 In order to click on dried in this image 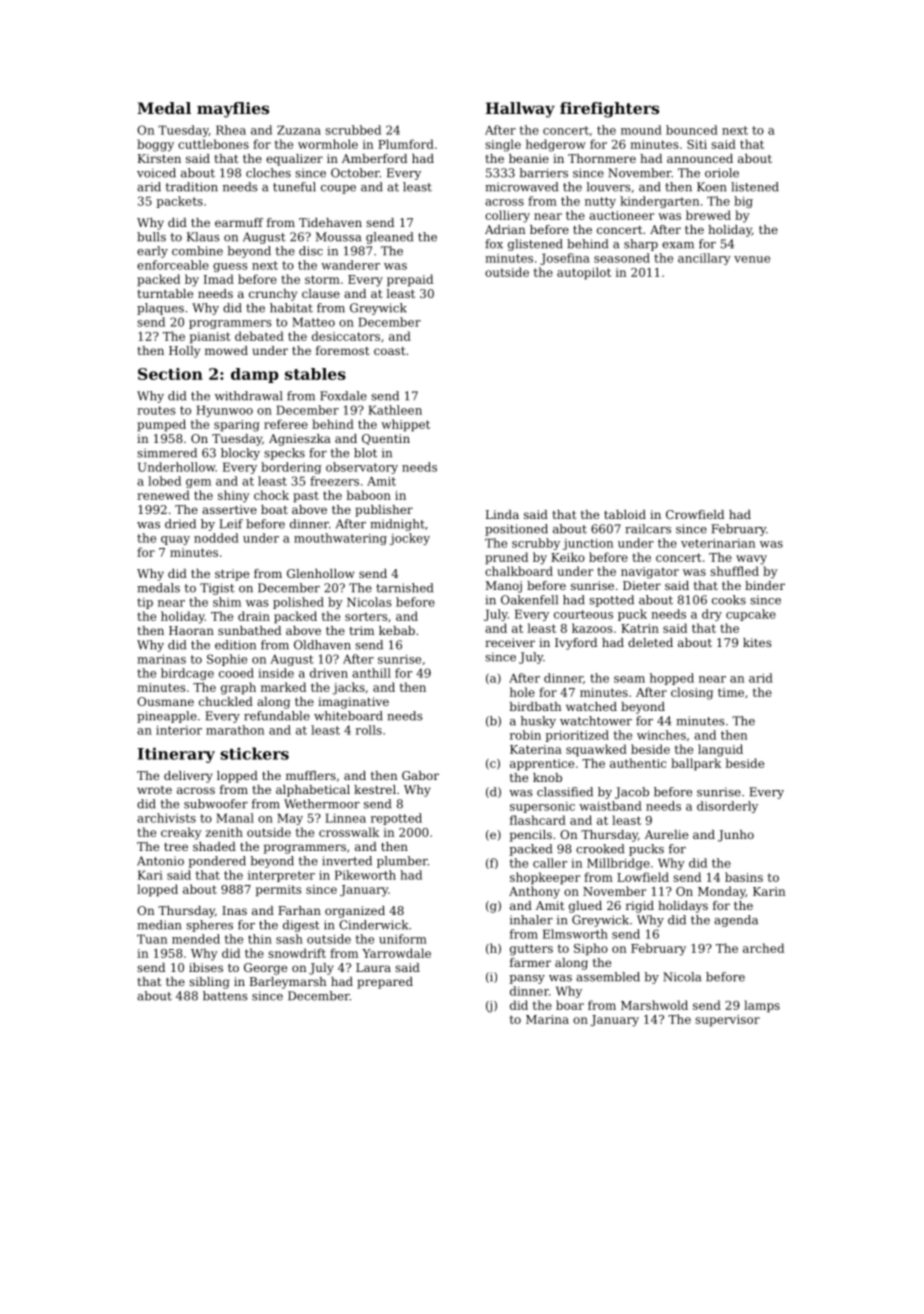, I will do `click(180, 524)`.
